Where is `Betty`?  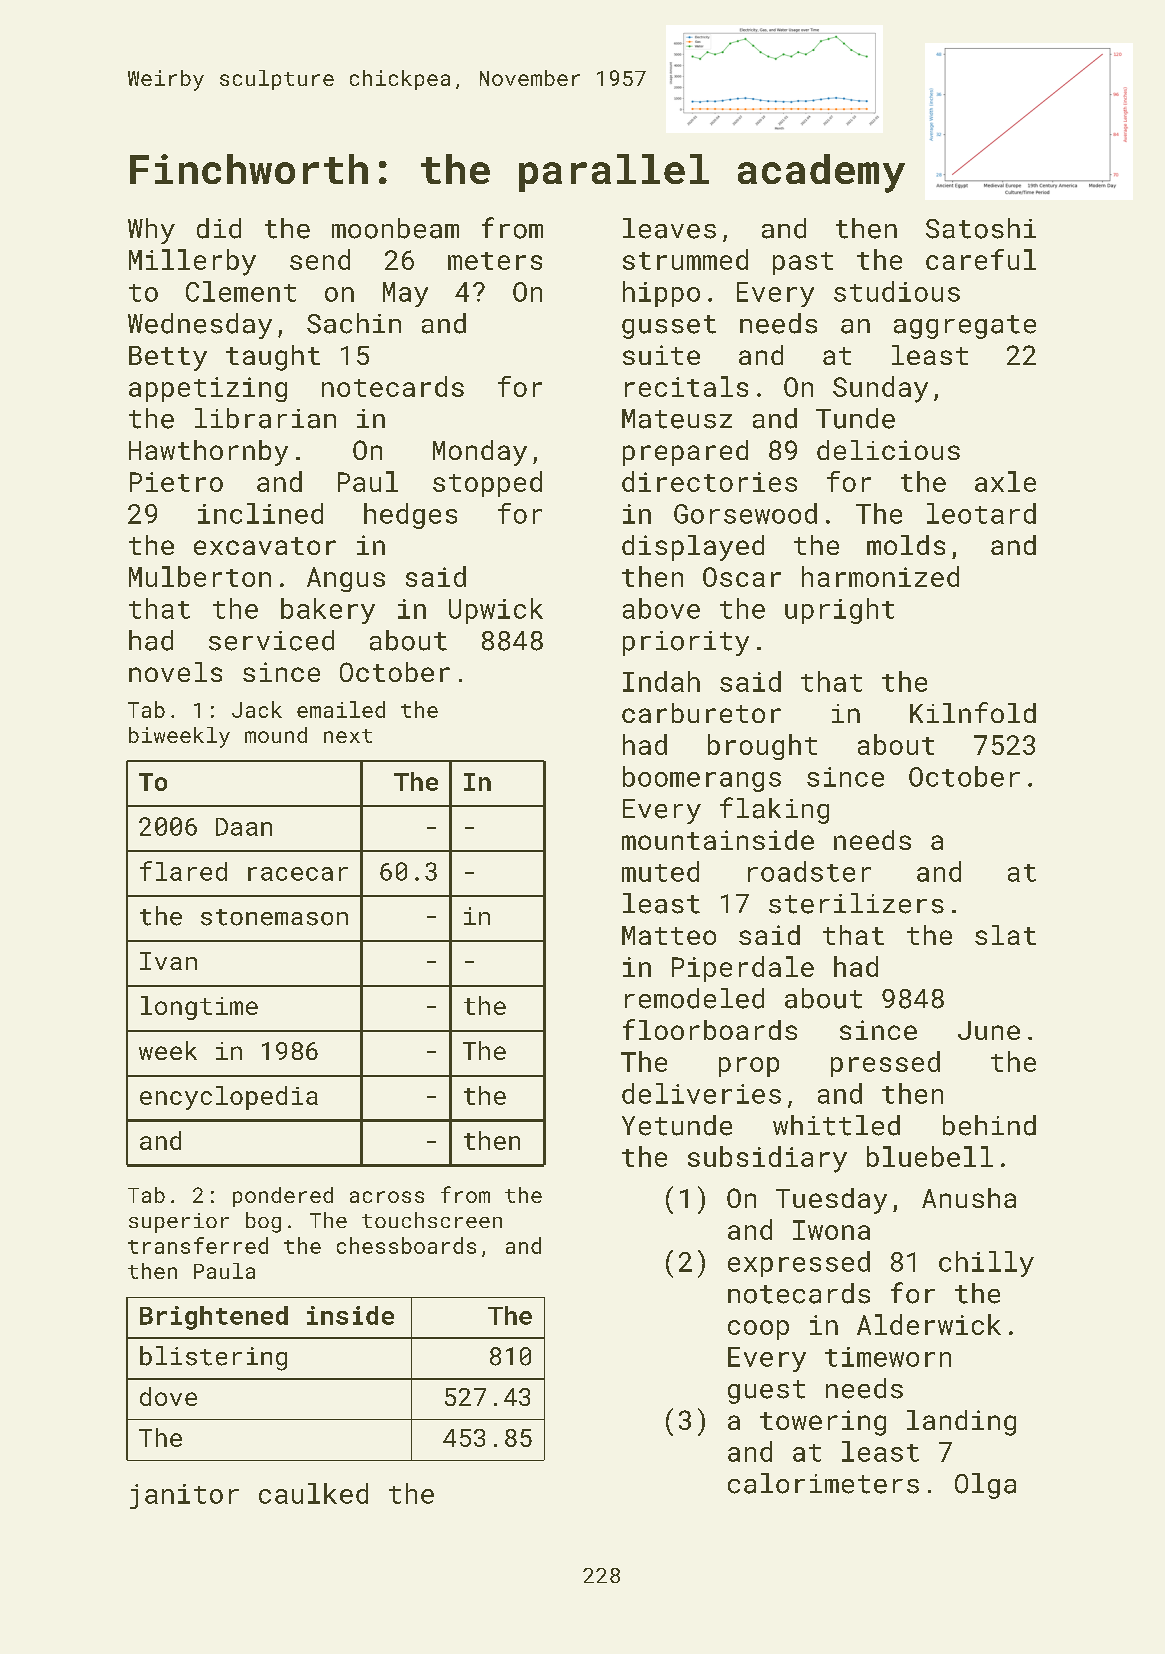
Betty is located at coordinates (168, 358).
